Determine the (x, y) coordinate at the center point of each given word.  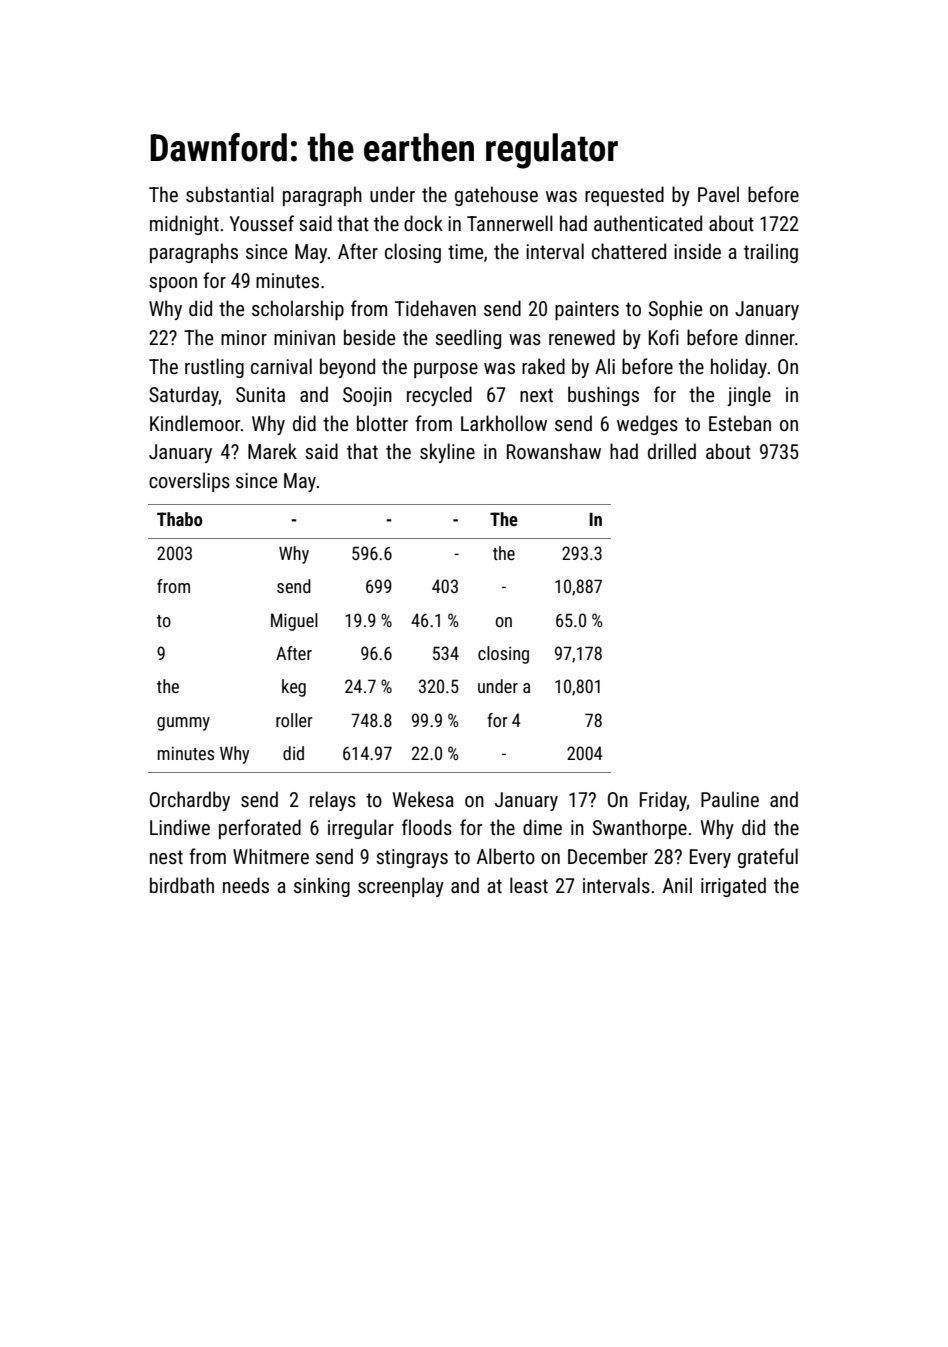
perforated (260, 829)
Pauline (730, 799)
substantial (230, 194)
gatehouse (496, 196)
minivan (304, 337)
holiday (739, 368)
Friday (663, 801)
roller (294, 720)
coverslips (189, 482)
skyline (447, 453)
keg (294, 688)
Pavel (718, 194)
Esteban (740, 423)
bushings (603, 396)
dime (542, 827)
